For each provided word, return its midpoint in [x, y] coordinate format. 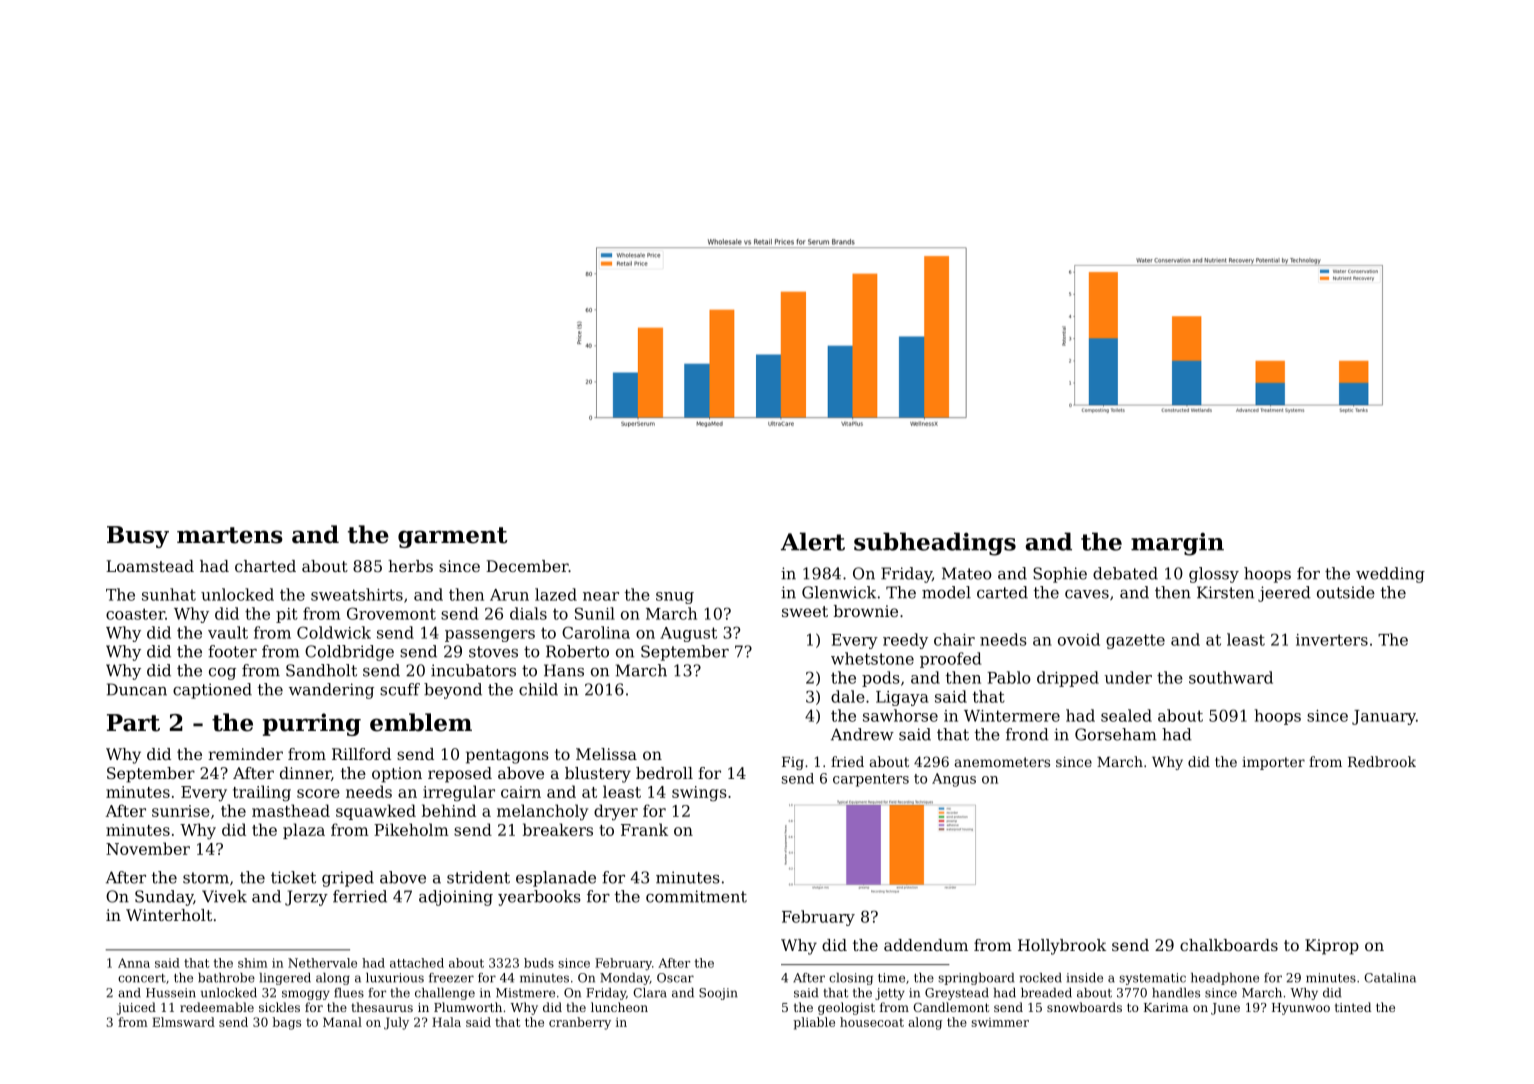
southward [1231, 677]
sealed [1126, 715]
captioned [212, 691]
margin [1177, 544]
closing [851, 979]
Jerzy [306, 898]
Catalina [1390, 978]
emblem [421, 722]
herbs [410, 566]
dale [848, 696]
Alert [813, 541]
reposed [460, 775]
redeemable [217, 1007]
